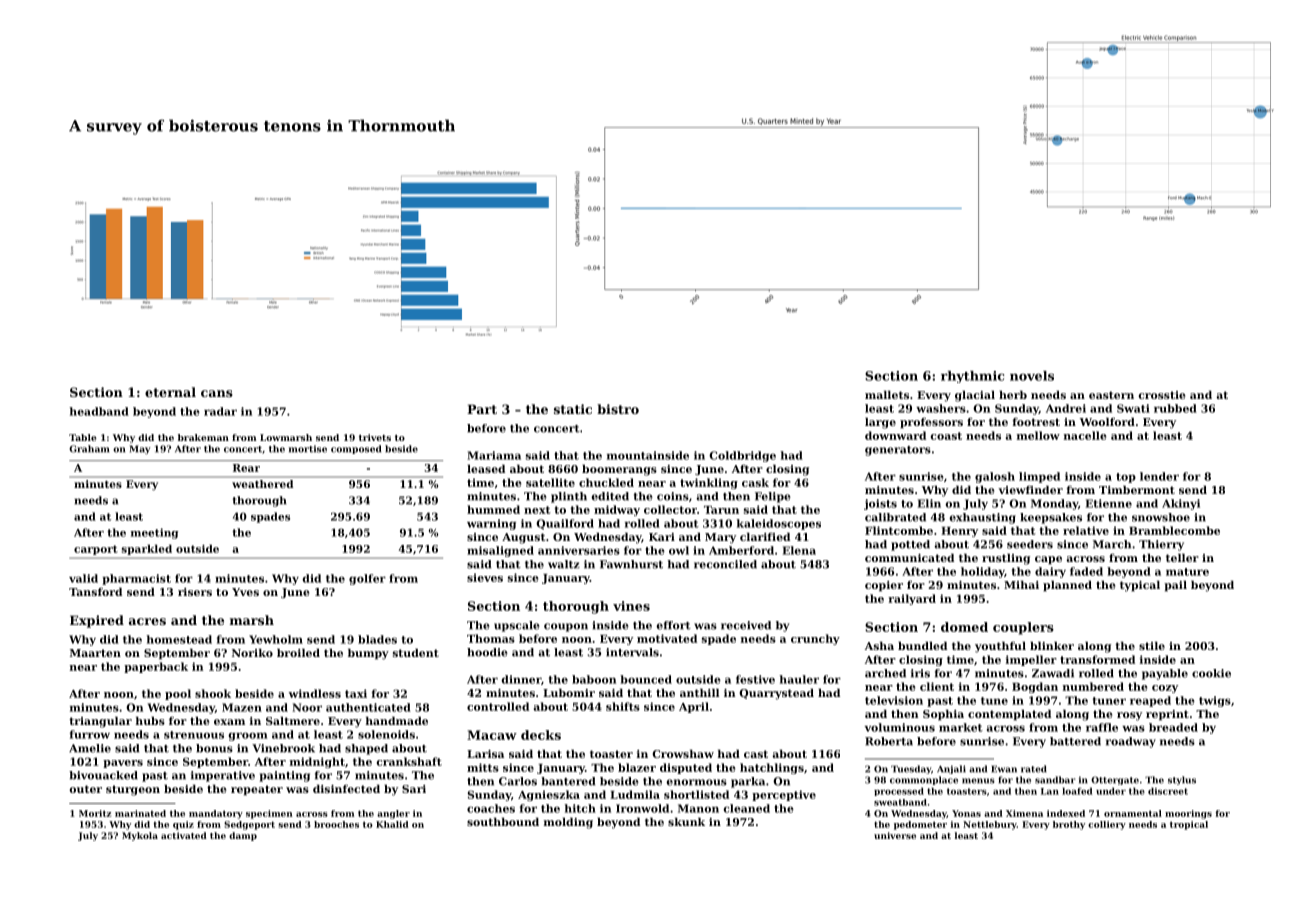 The height and width of the screenshot is (924, 1308). Describe the element at coordinates (220, 411) in the screenshot. I see `radar` at that location.
